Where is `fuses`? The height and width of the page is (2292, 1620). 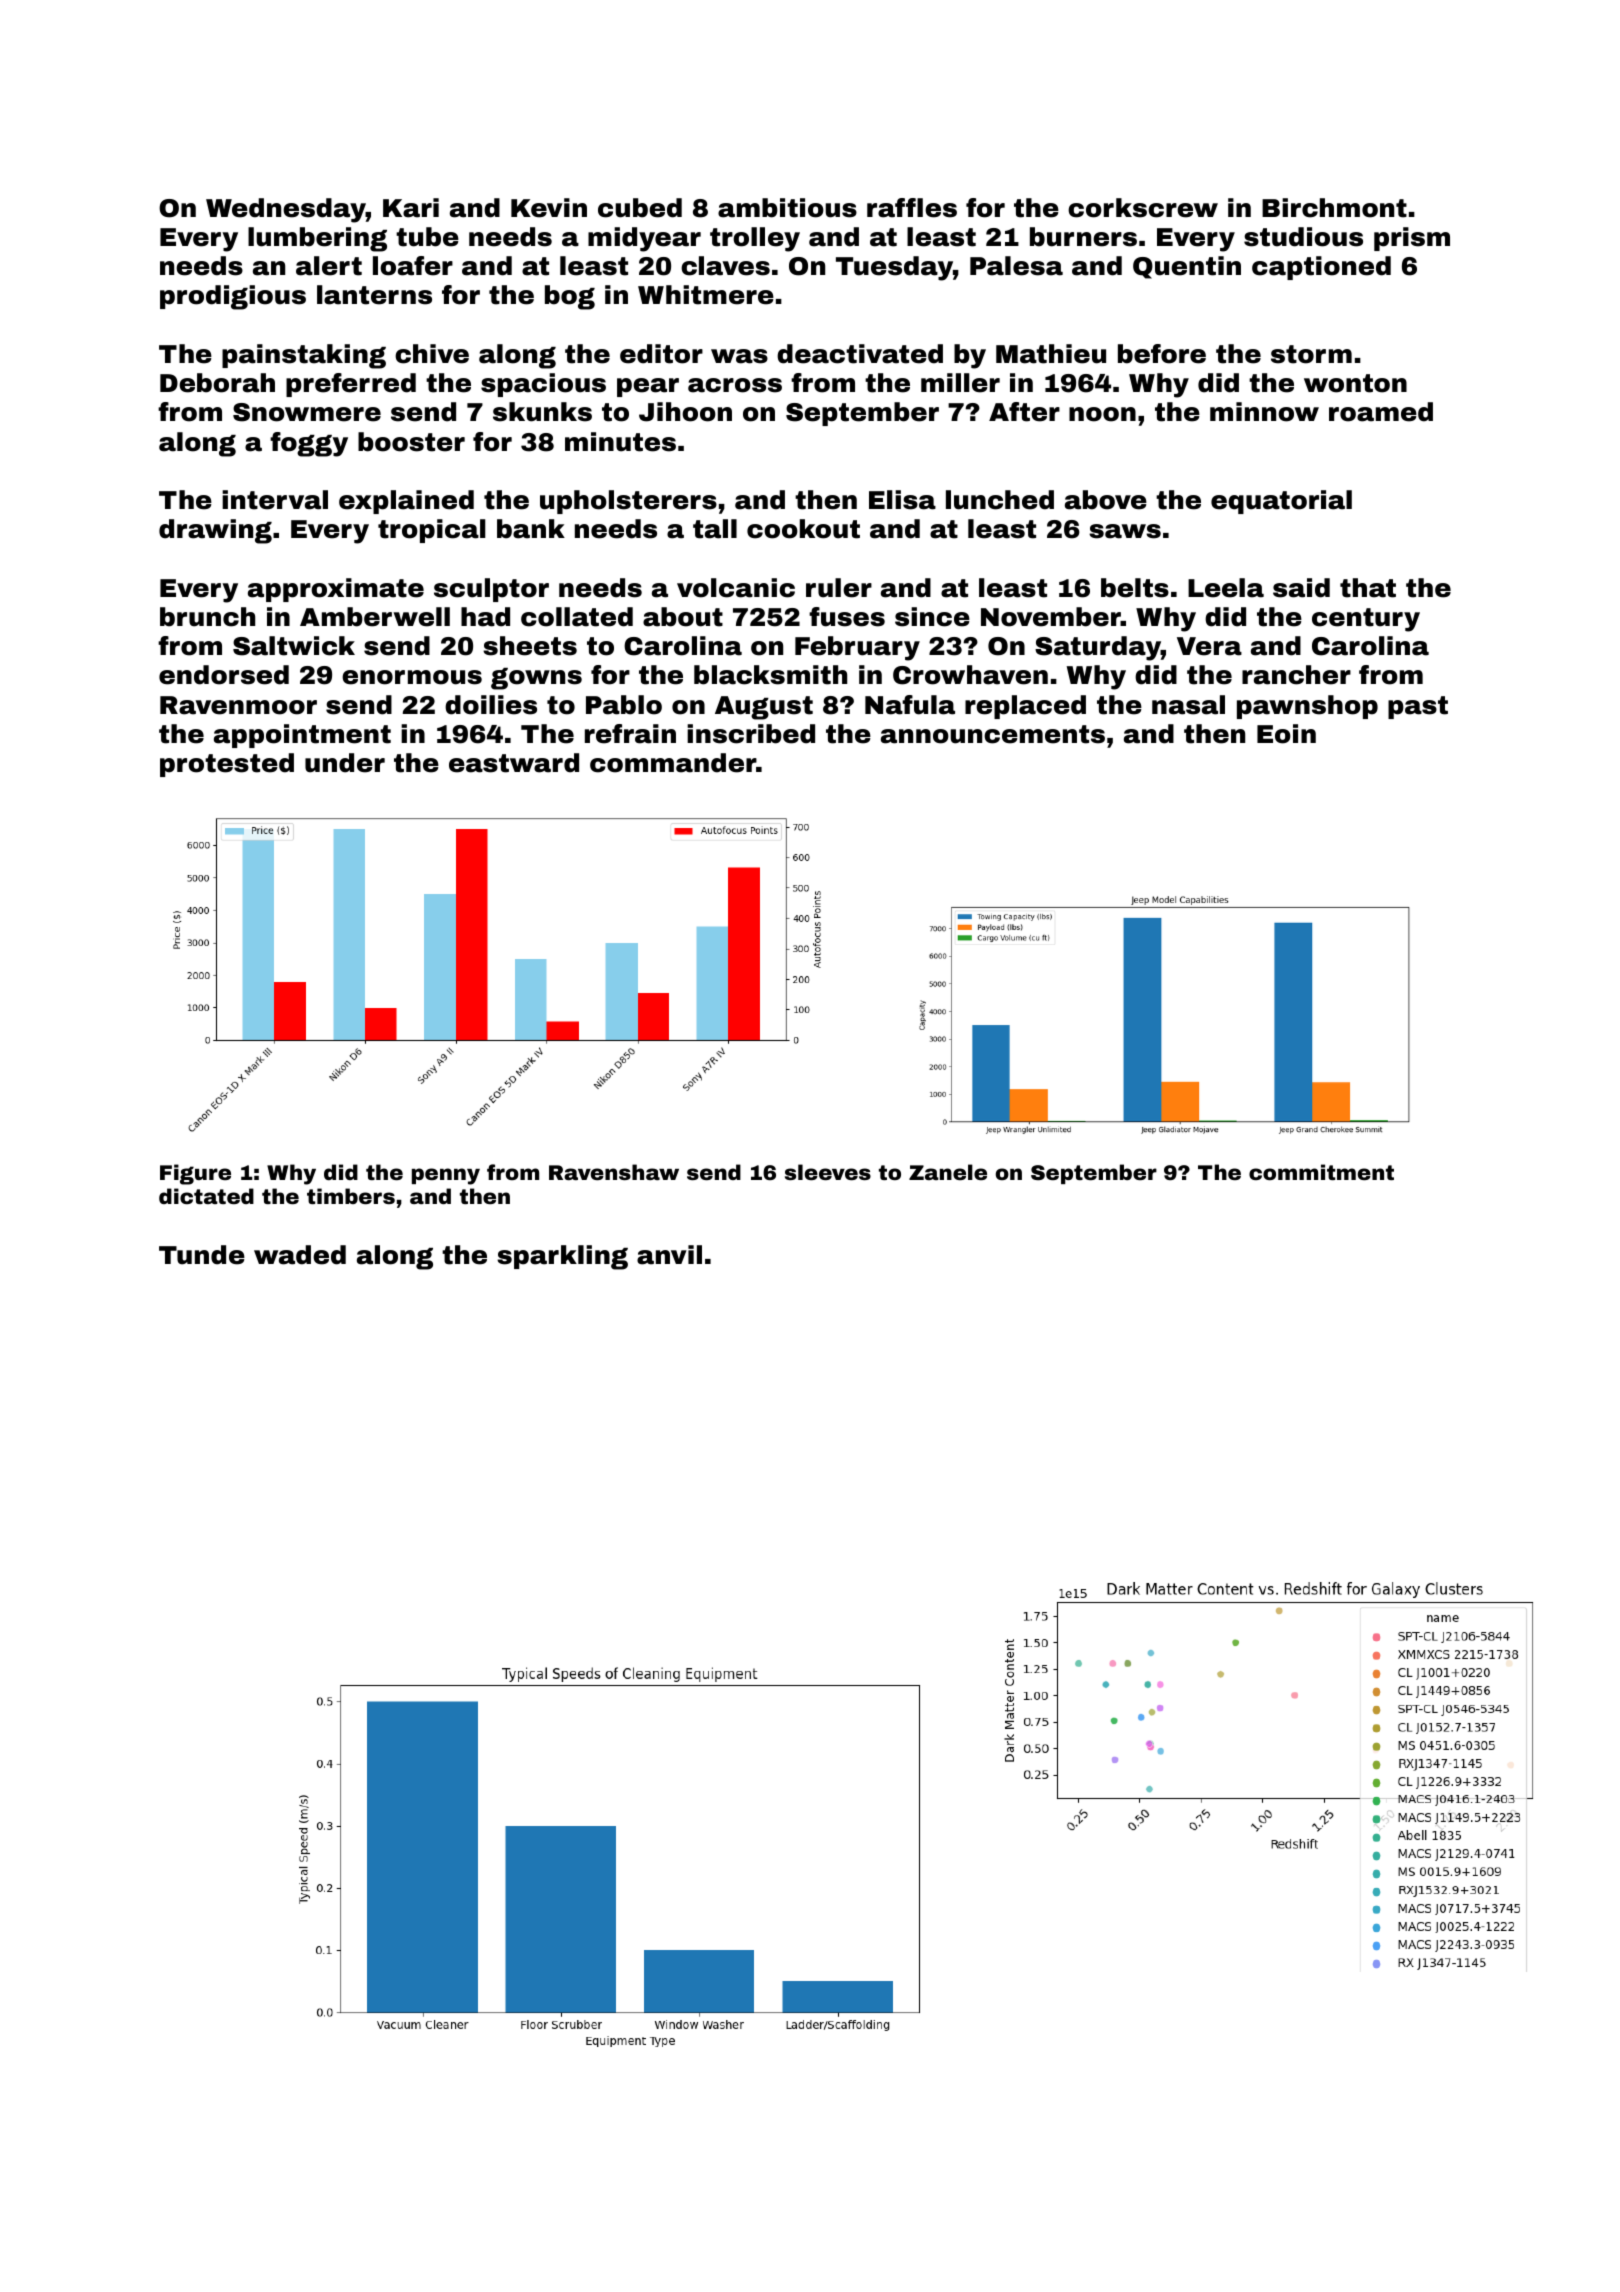
fuses is located at coordinates (847, 617).
